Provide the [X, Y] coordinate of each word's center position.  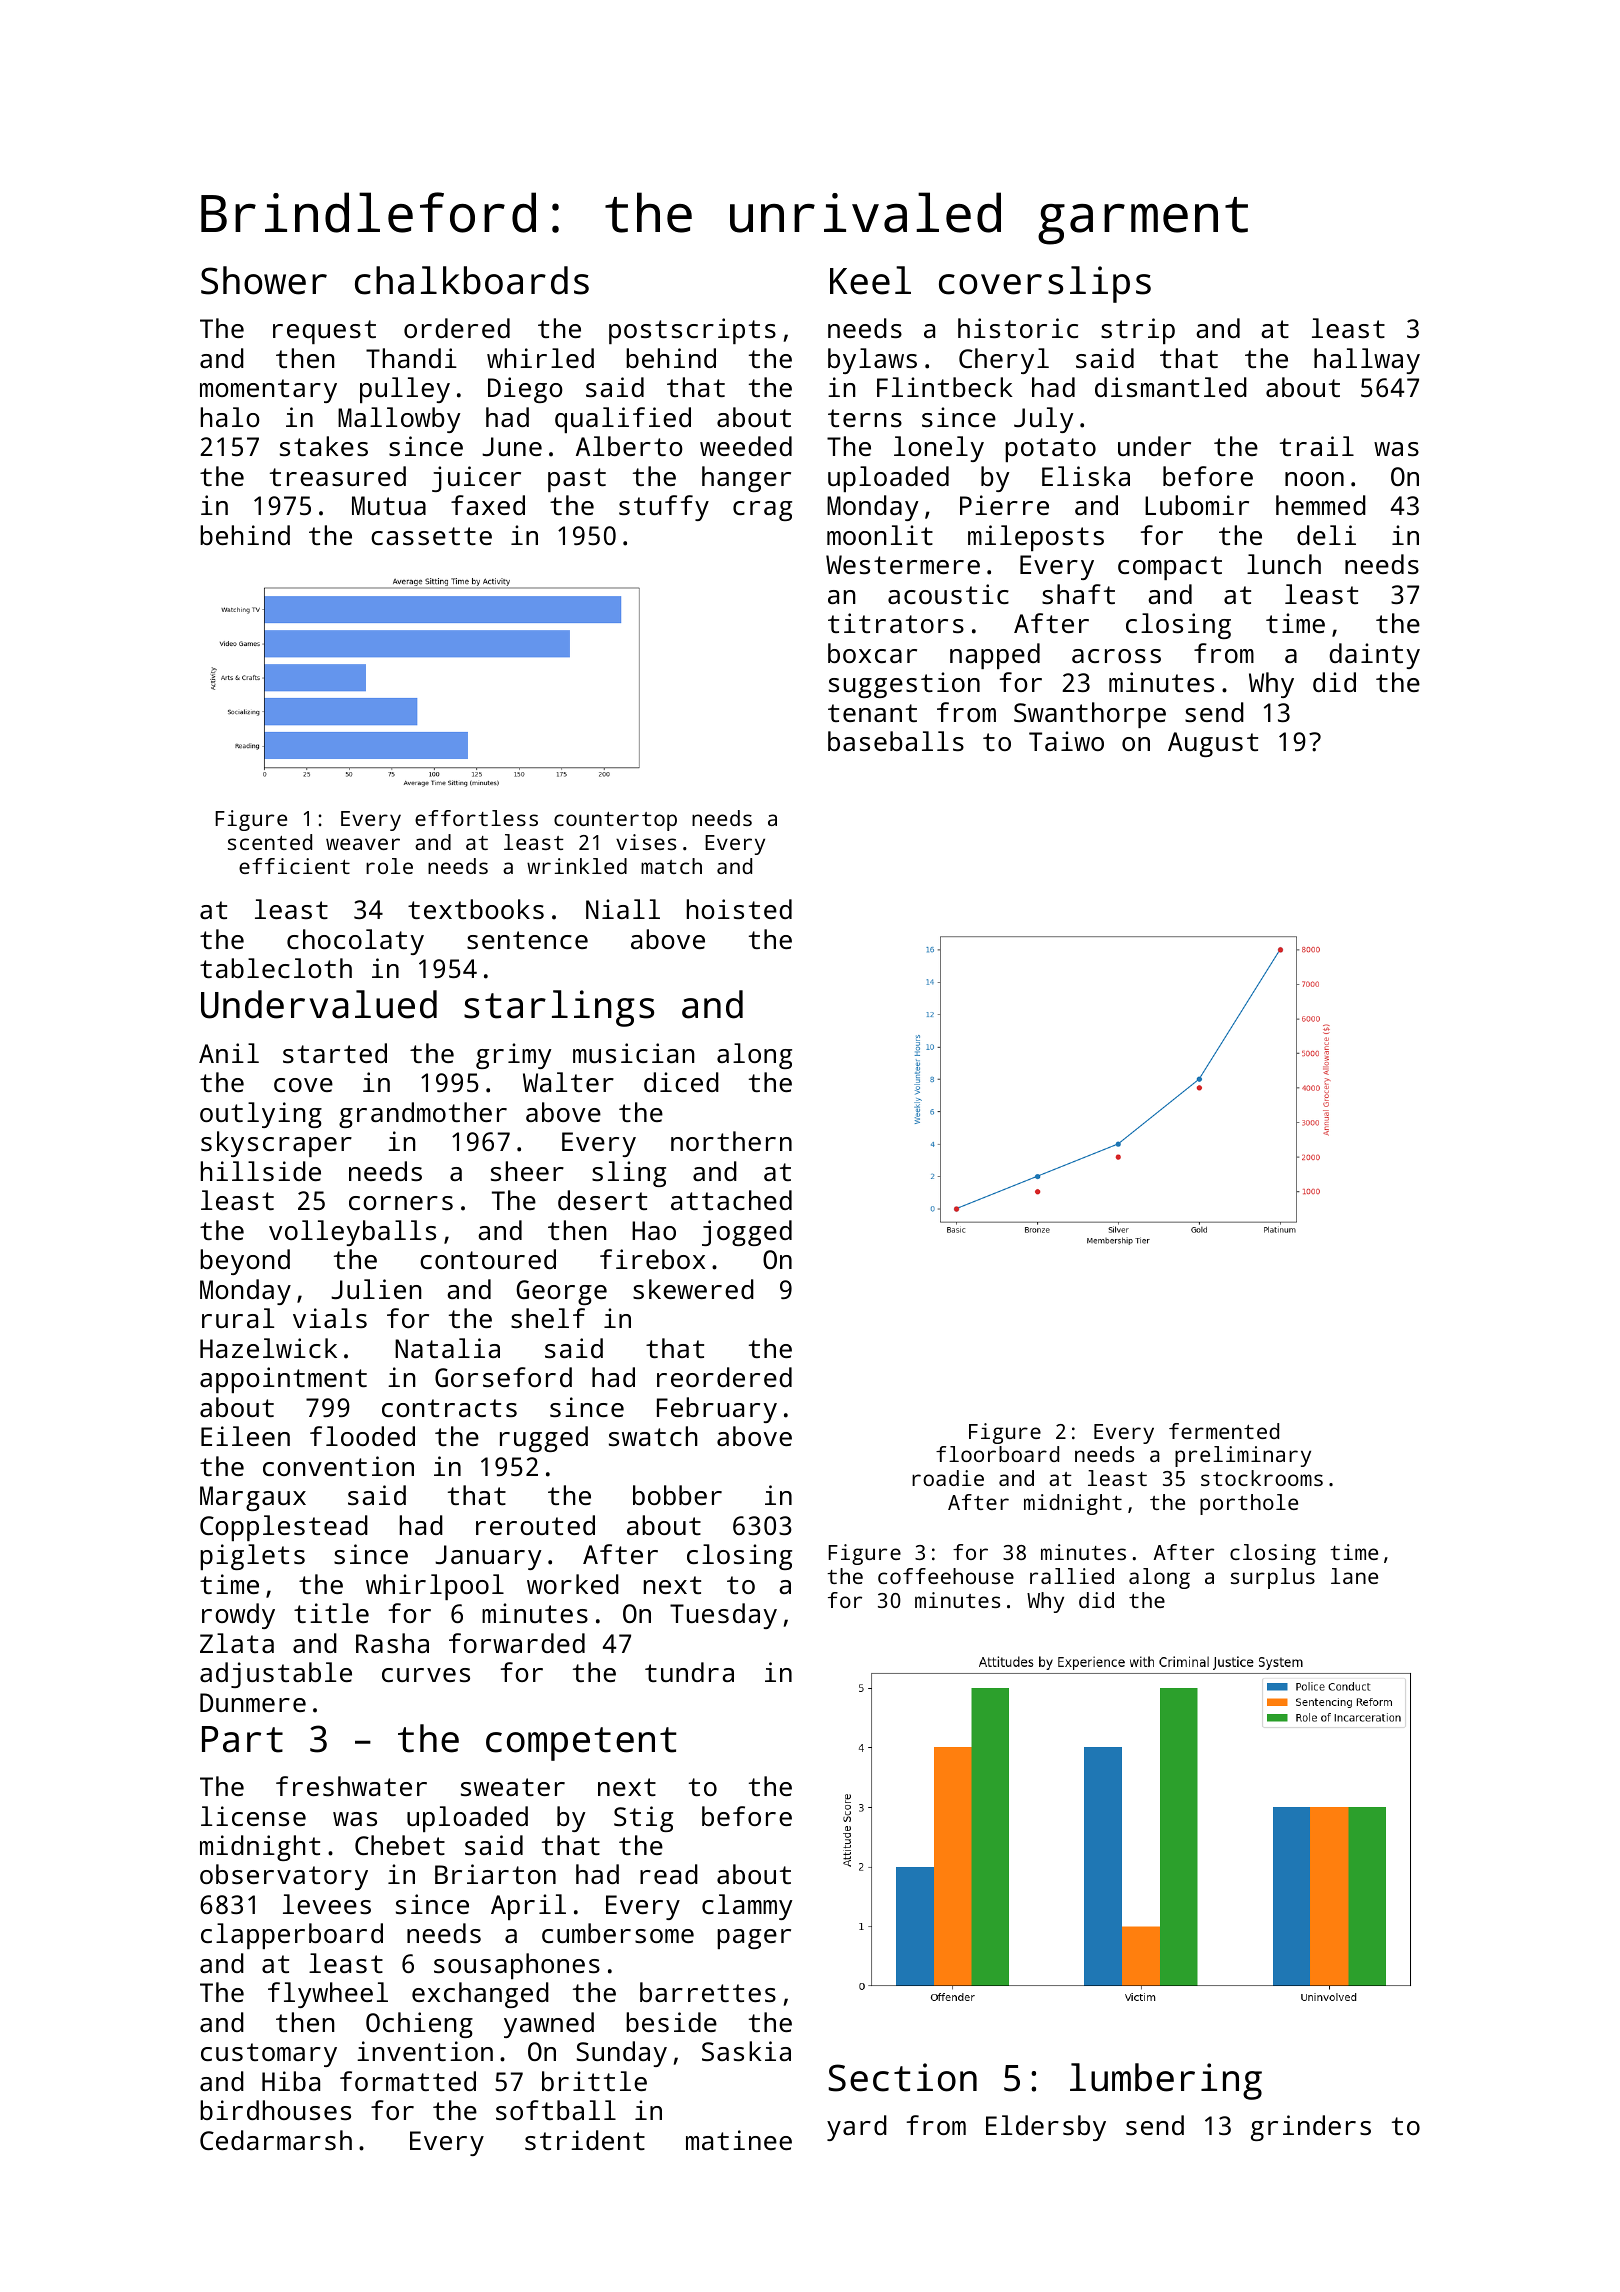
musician [634, 1053]
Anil [229, 1053]
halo [230, 417]
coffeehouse [946, 1576]
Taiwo [1066, 741]
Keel [870, 280]
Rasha [392, 1643]
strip [1138, 331]
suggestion [904, 685]
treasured [338, 476]
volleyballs [352, 1233]
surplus [1273, 1578]
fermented [1224, 1431]
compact [1170, 568]
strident [585, 2140]
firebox [652, 1259]
